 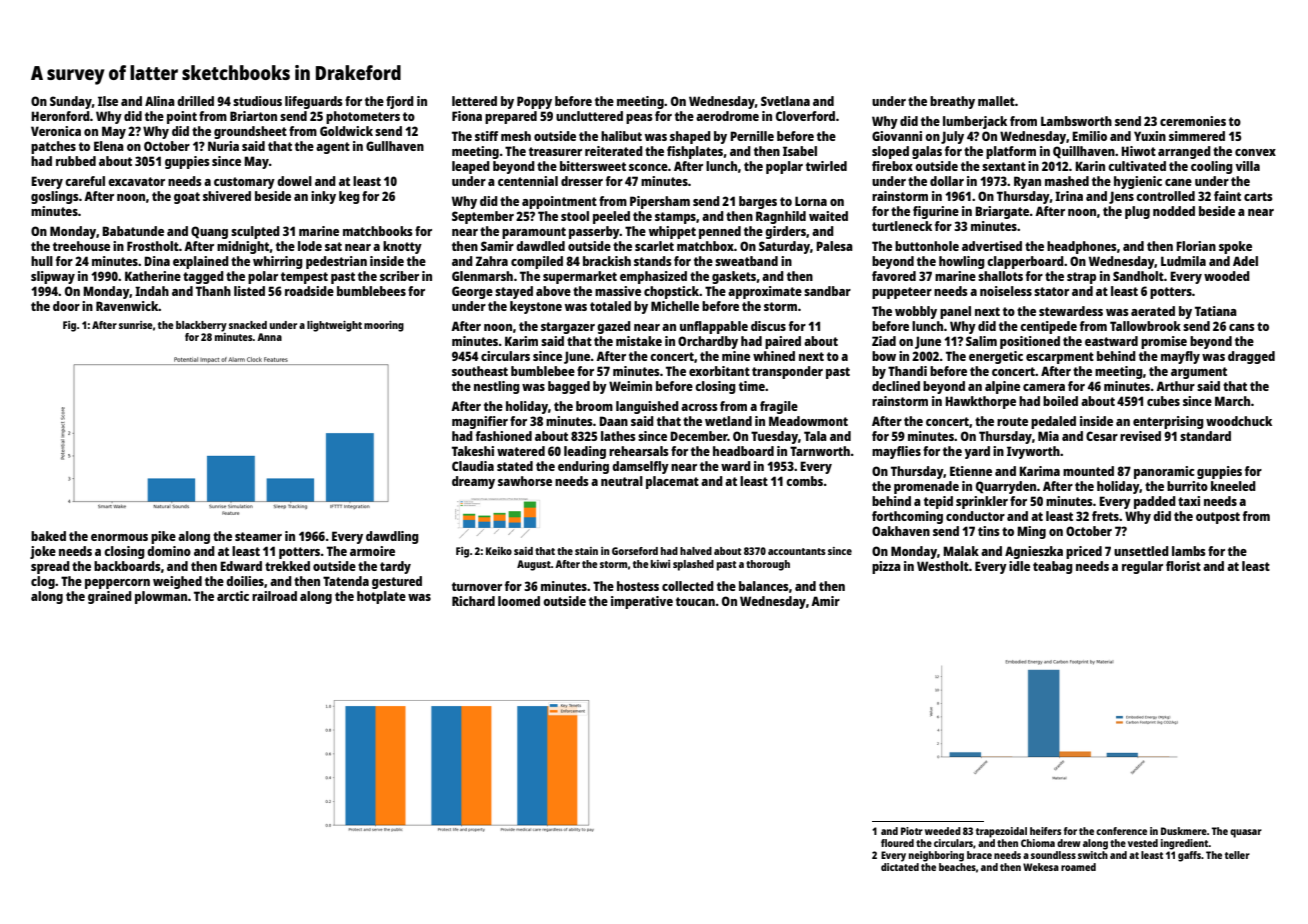 I want to click on damselfly, so click(x=640, y=467).
